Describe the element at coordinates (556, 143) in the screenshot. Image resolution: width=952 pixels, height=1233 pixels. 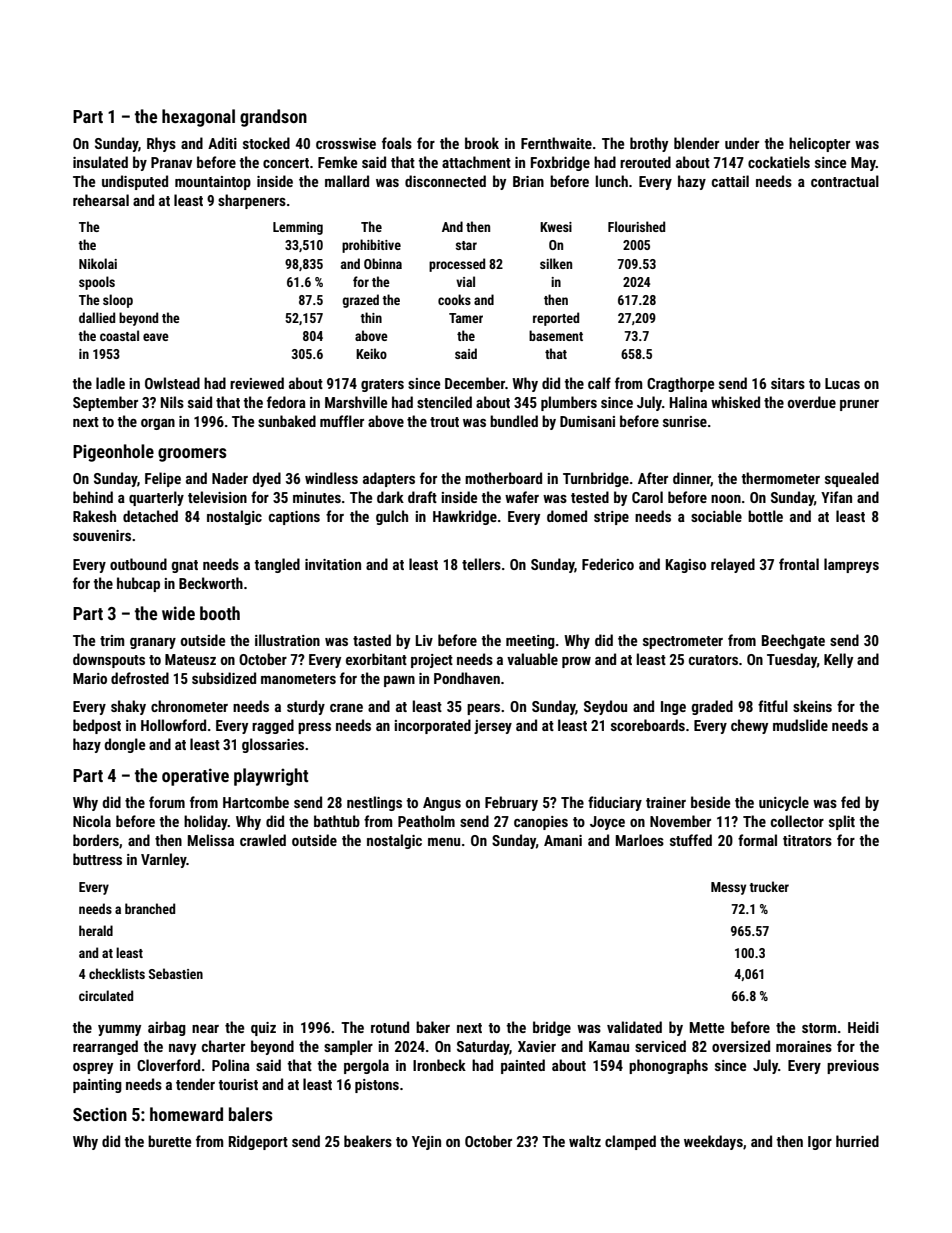
I see `Fernthwaite` at that location.
